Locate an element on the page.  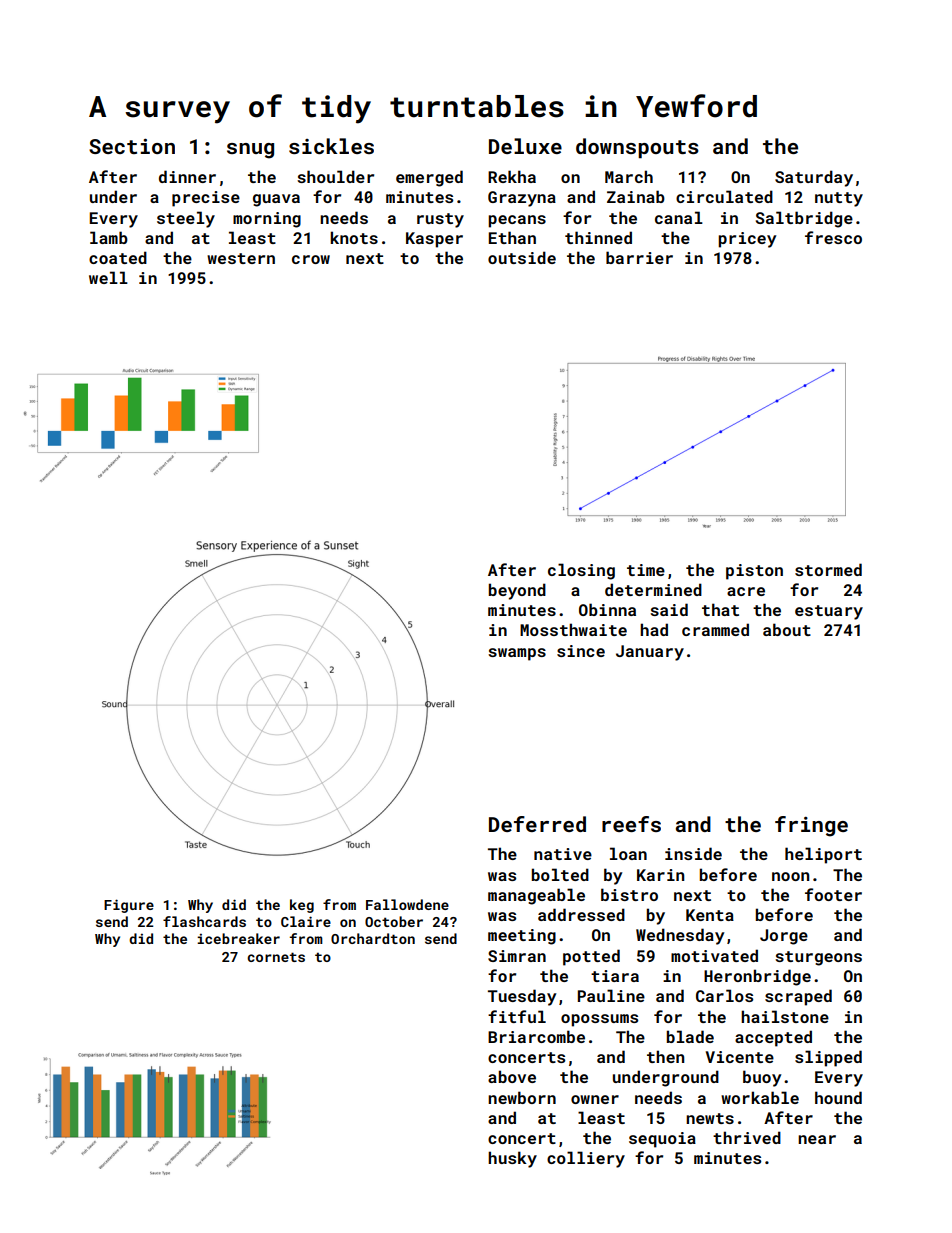
lamb is located at coordinates (109, 237).
